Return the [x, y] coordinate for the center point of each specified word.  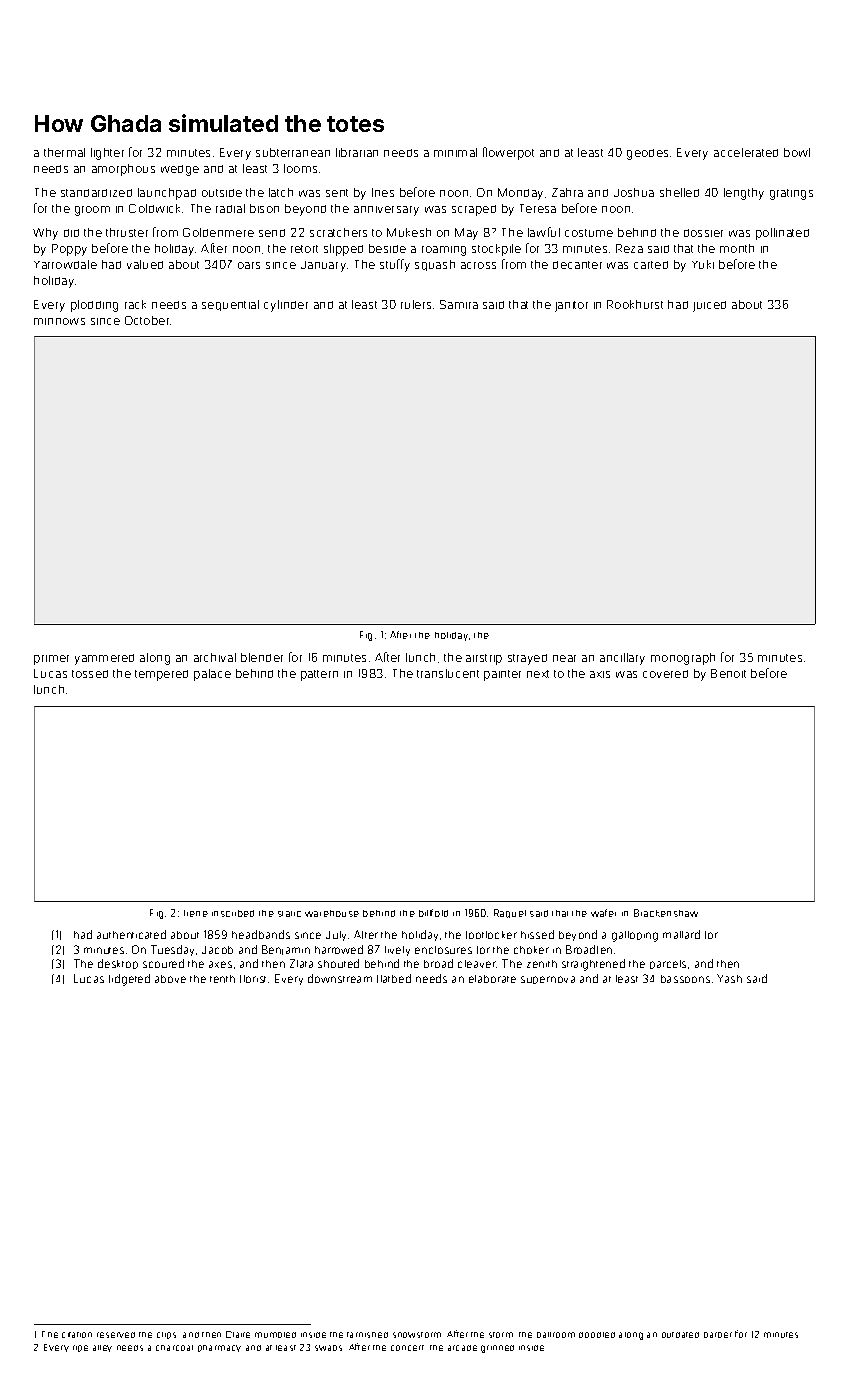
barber [718, 1335]
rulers [416, 304]
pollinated [782, 234]
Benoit [728, 673]
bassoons [685, 979]
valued [145, 264]
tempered [161, 675]
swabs [328, 1348]
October [147, 320]
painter [502, 675]
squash [435, 265]
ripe [80, 1348]
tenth [222, 979]
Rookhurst [635, 304]
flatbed [394, 978]
